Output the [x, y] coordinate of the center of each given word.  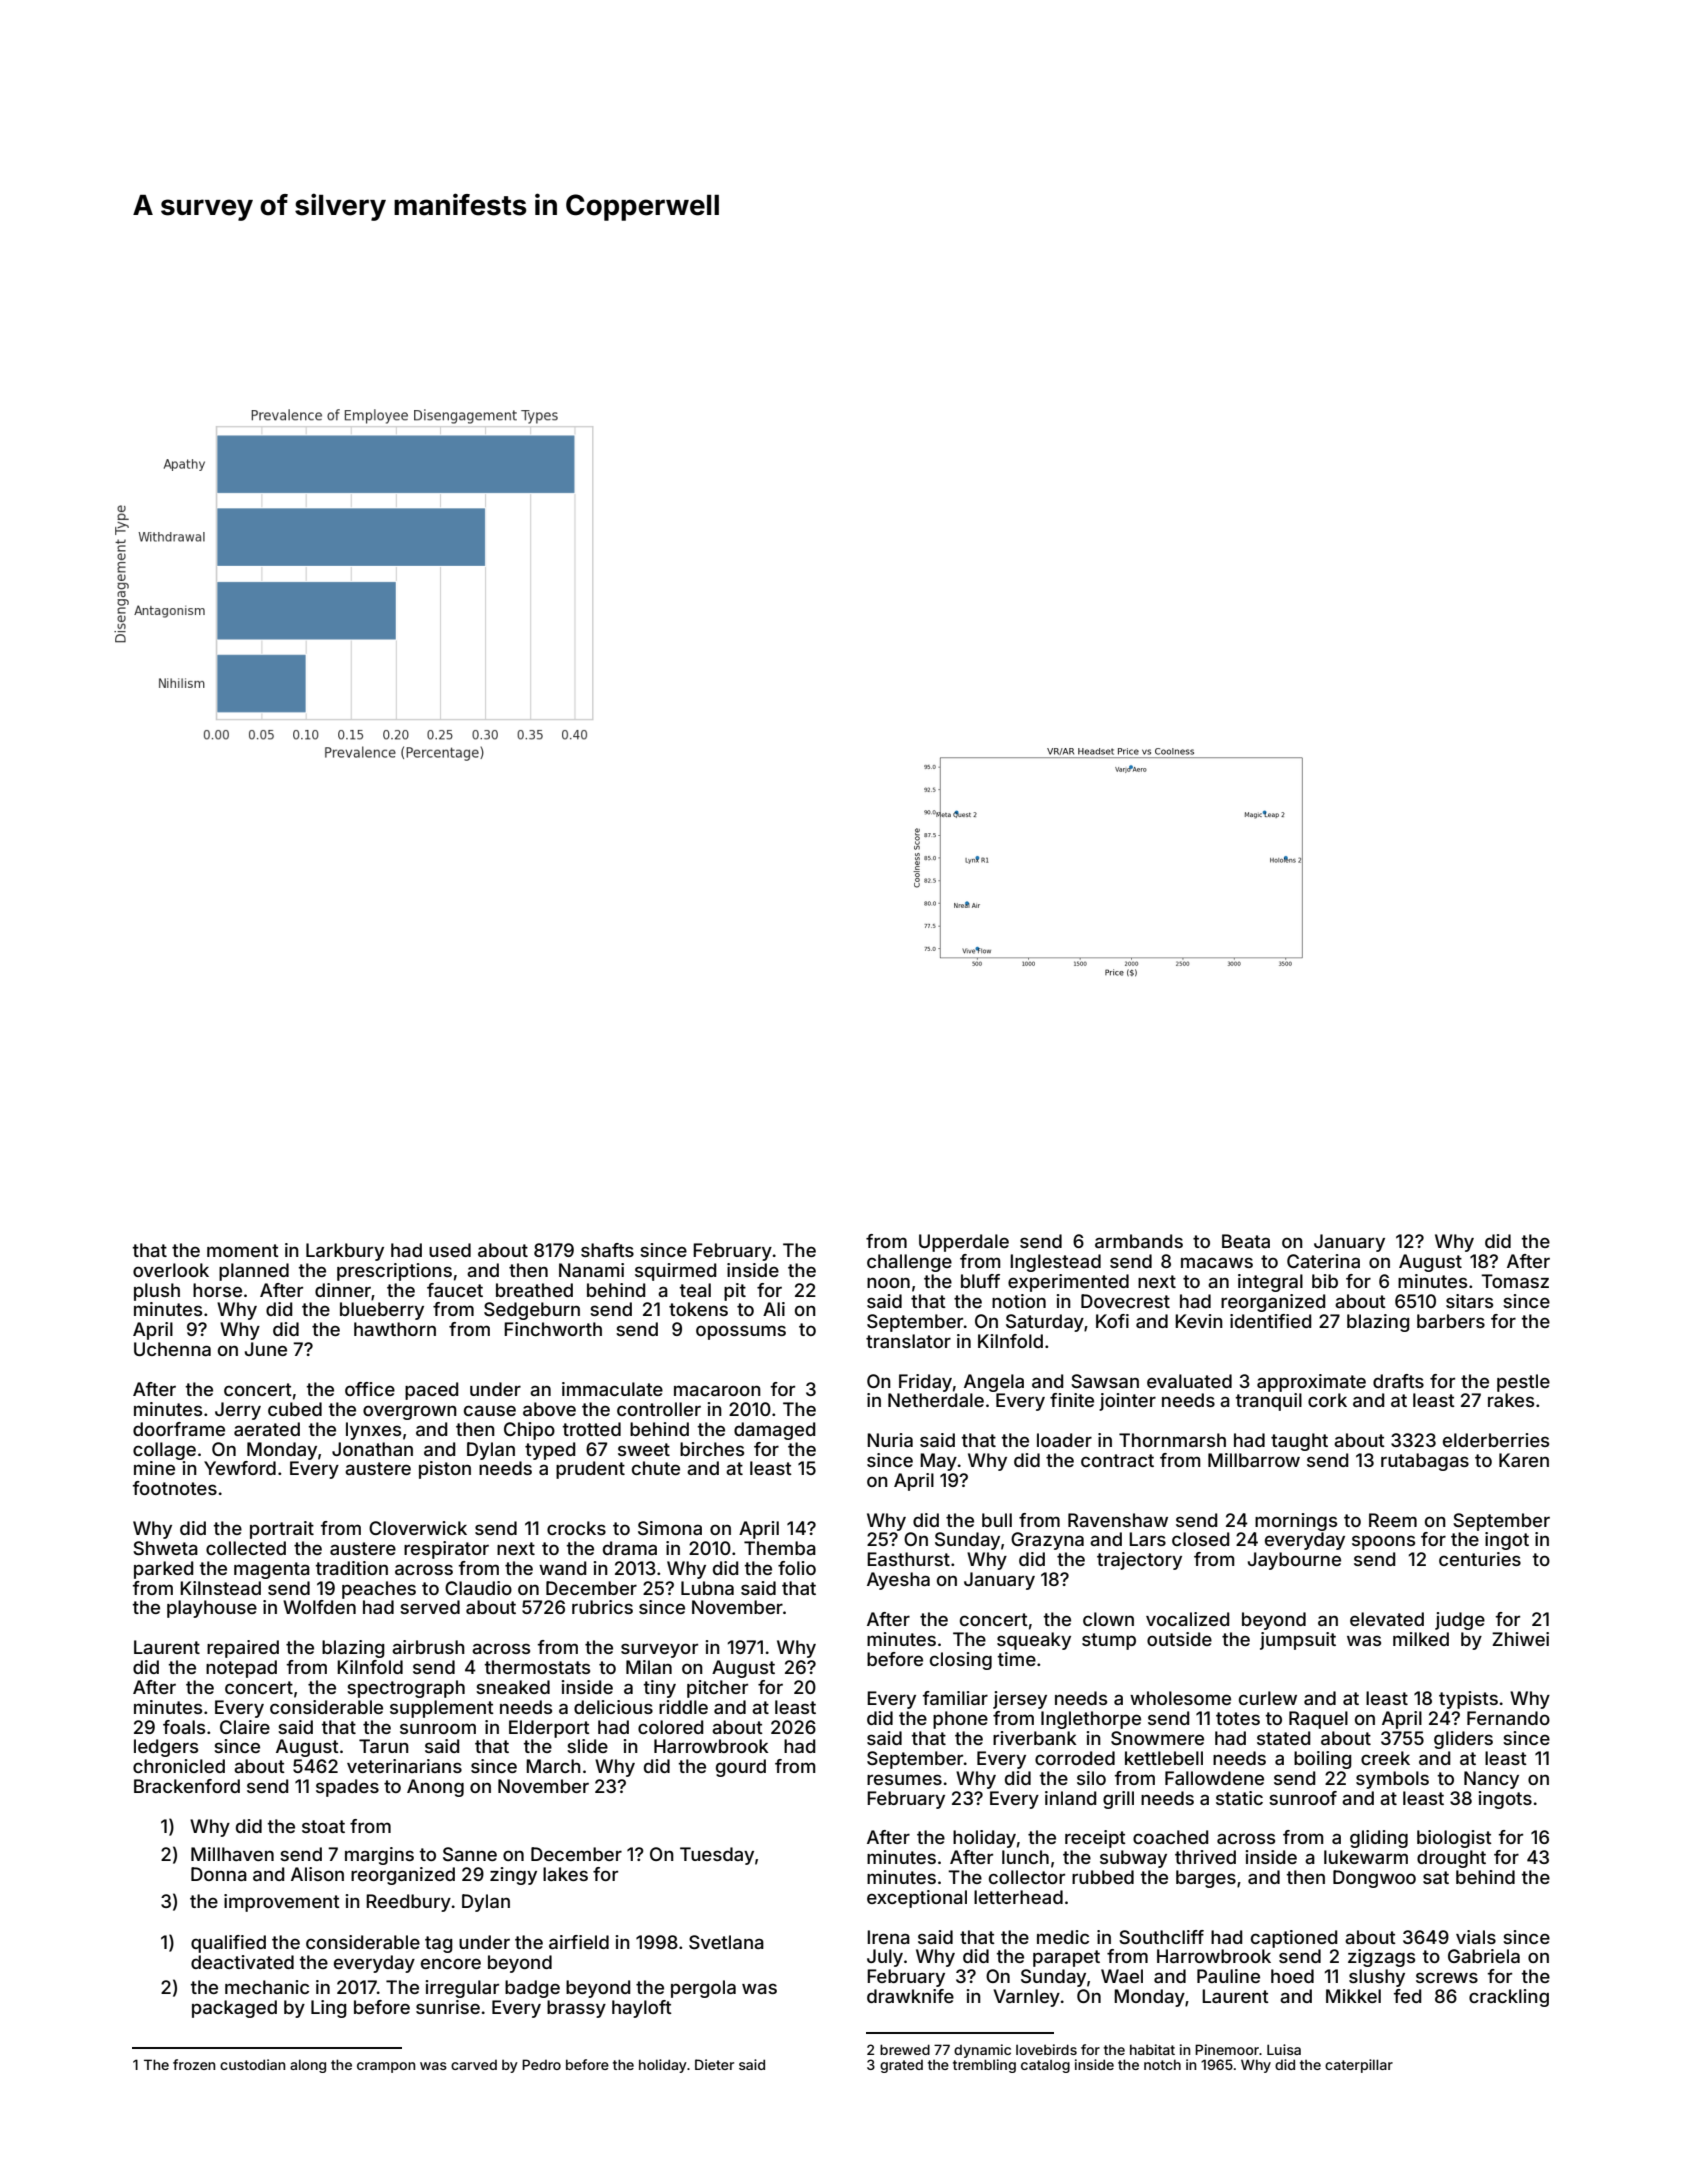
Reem [1393, 1520]
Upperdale [964, 1243]
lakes [565, 1874]
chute [656, 1468]
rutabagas [1425, 1462]
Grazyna [1047, 1541]
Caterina [1323, 1261]
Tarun [384, 1746]
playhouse [212, 1609]
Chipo [529, 1431]
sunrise [448, 2007]
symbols [1392, 1780]
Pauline [1228, 1976]
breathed [534, 1290]
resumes [904, 1779]
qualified [228, 1944]
